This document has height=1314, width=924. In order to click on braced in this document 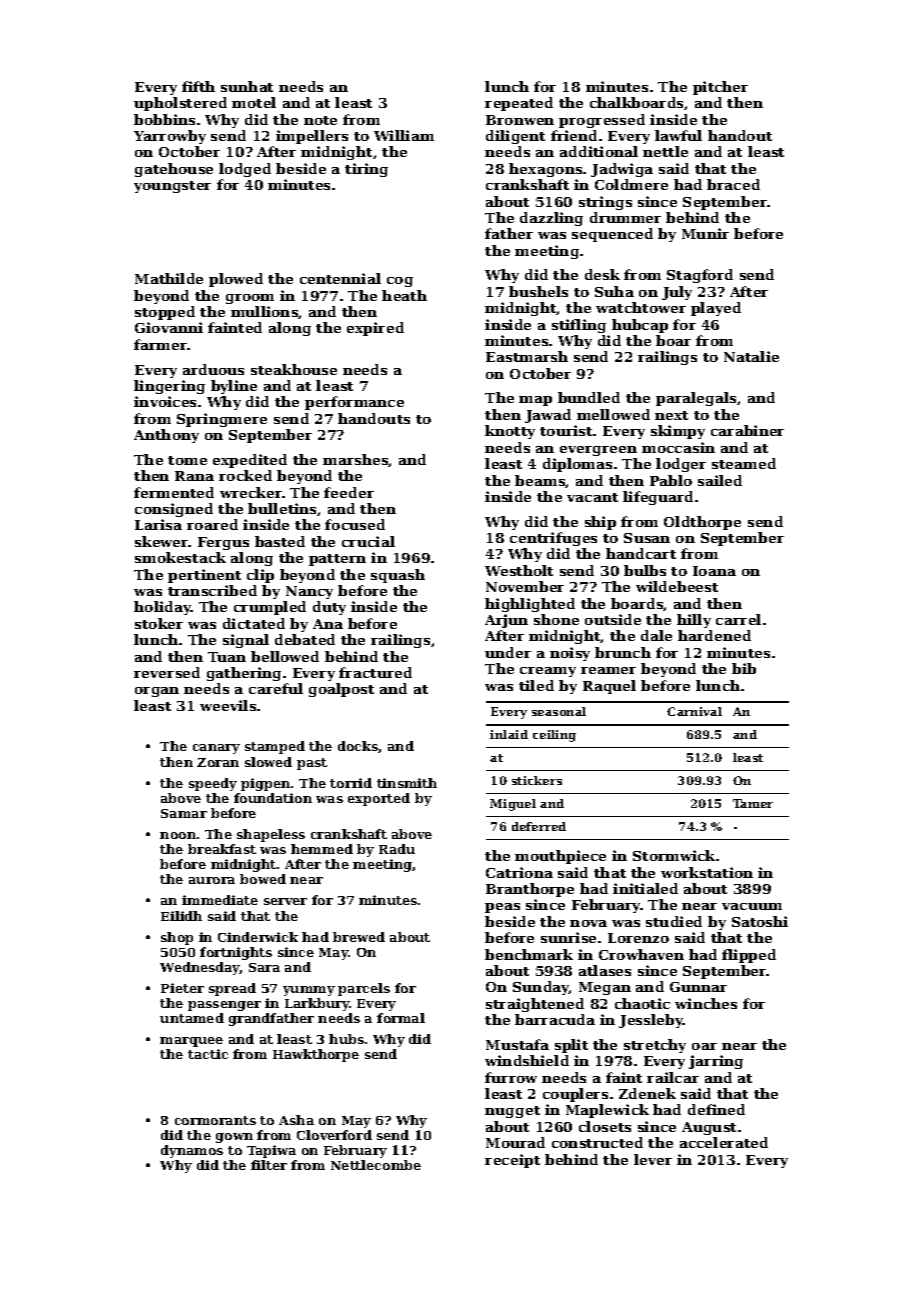, I will do `click(733, 184)`.
